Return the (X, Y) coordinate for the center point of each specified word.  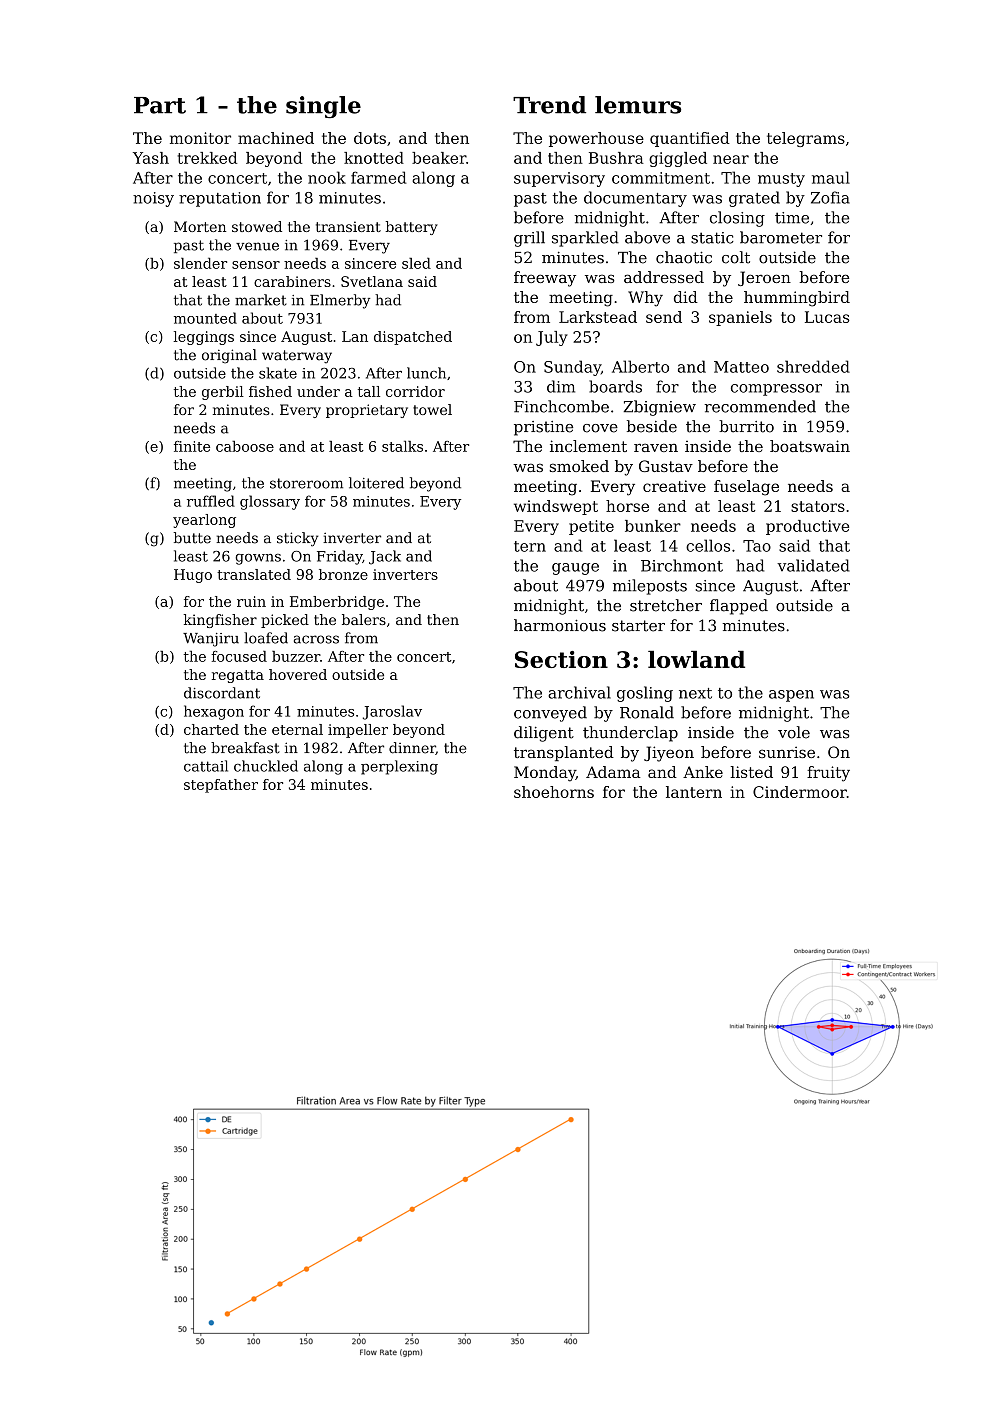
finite (192, 446)
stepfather (221, 786)
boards (615, 386)
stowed (257, 226)
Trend (549, 105)
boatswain (810, 446)
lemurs (638, 105)
